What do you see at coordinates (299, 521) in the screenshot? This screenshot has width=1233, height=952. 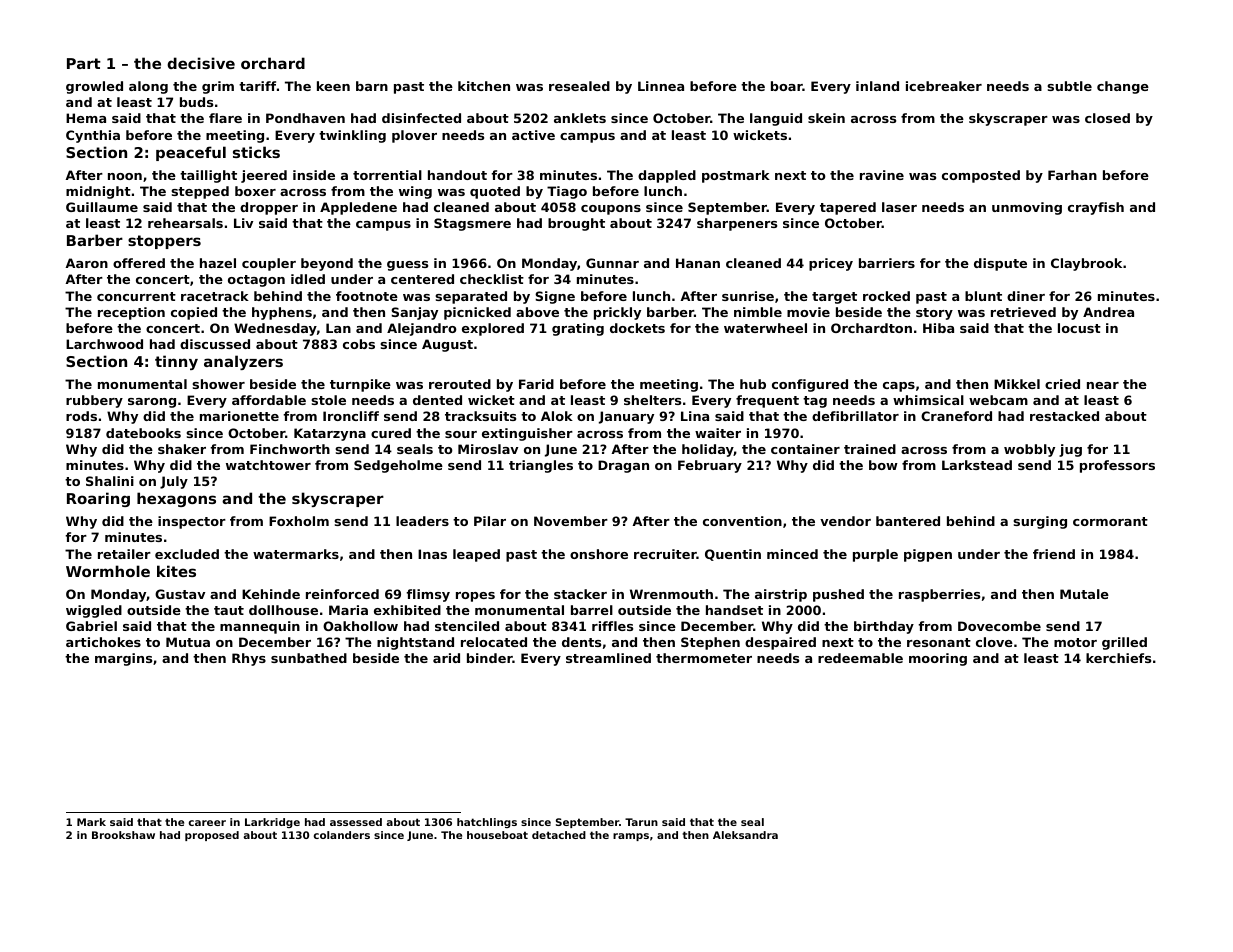 I see `Foxholm` at bounding box center [299, 521].
